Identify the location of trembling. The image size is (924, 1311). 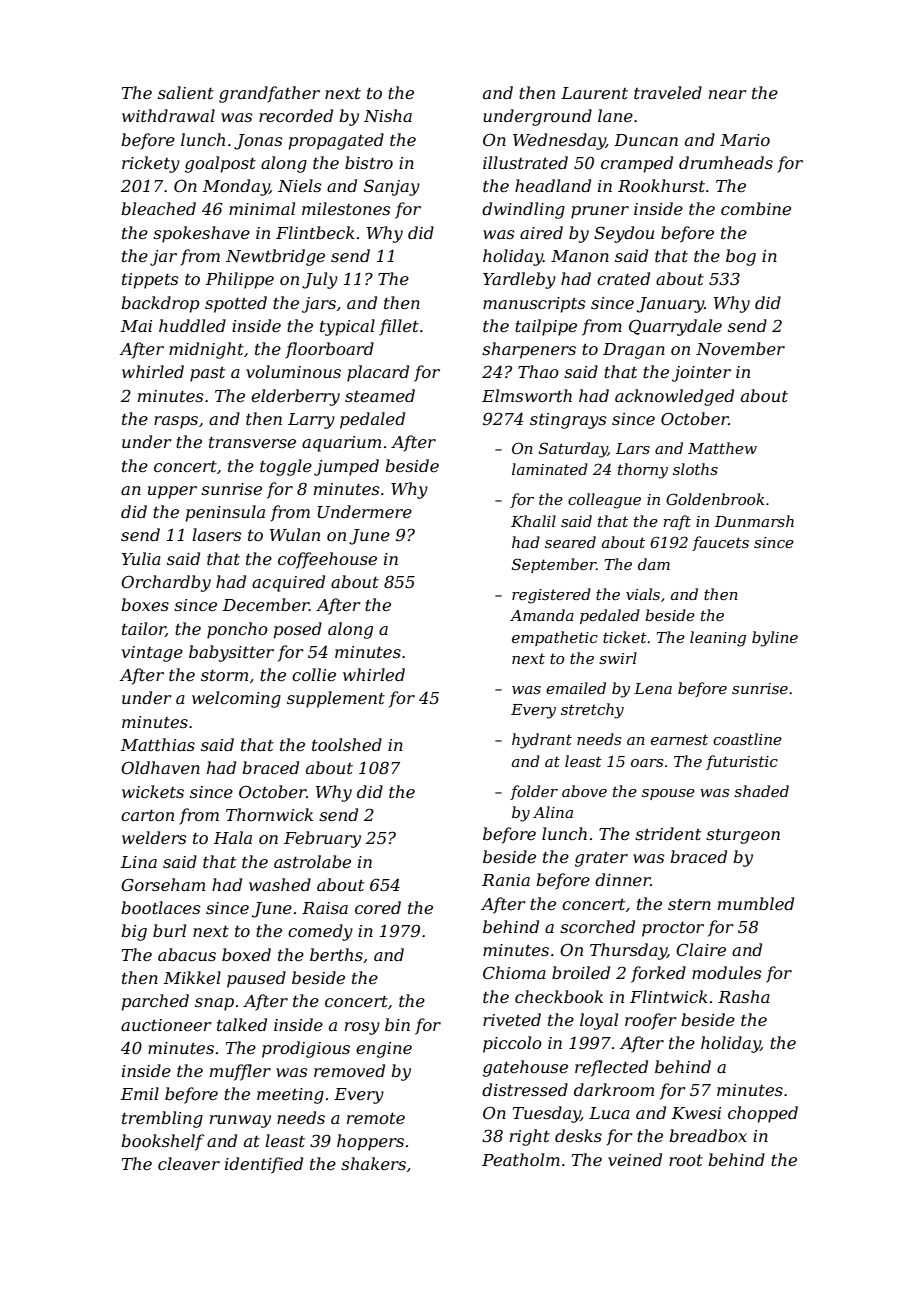
(162, 1119).
